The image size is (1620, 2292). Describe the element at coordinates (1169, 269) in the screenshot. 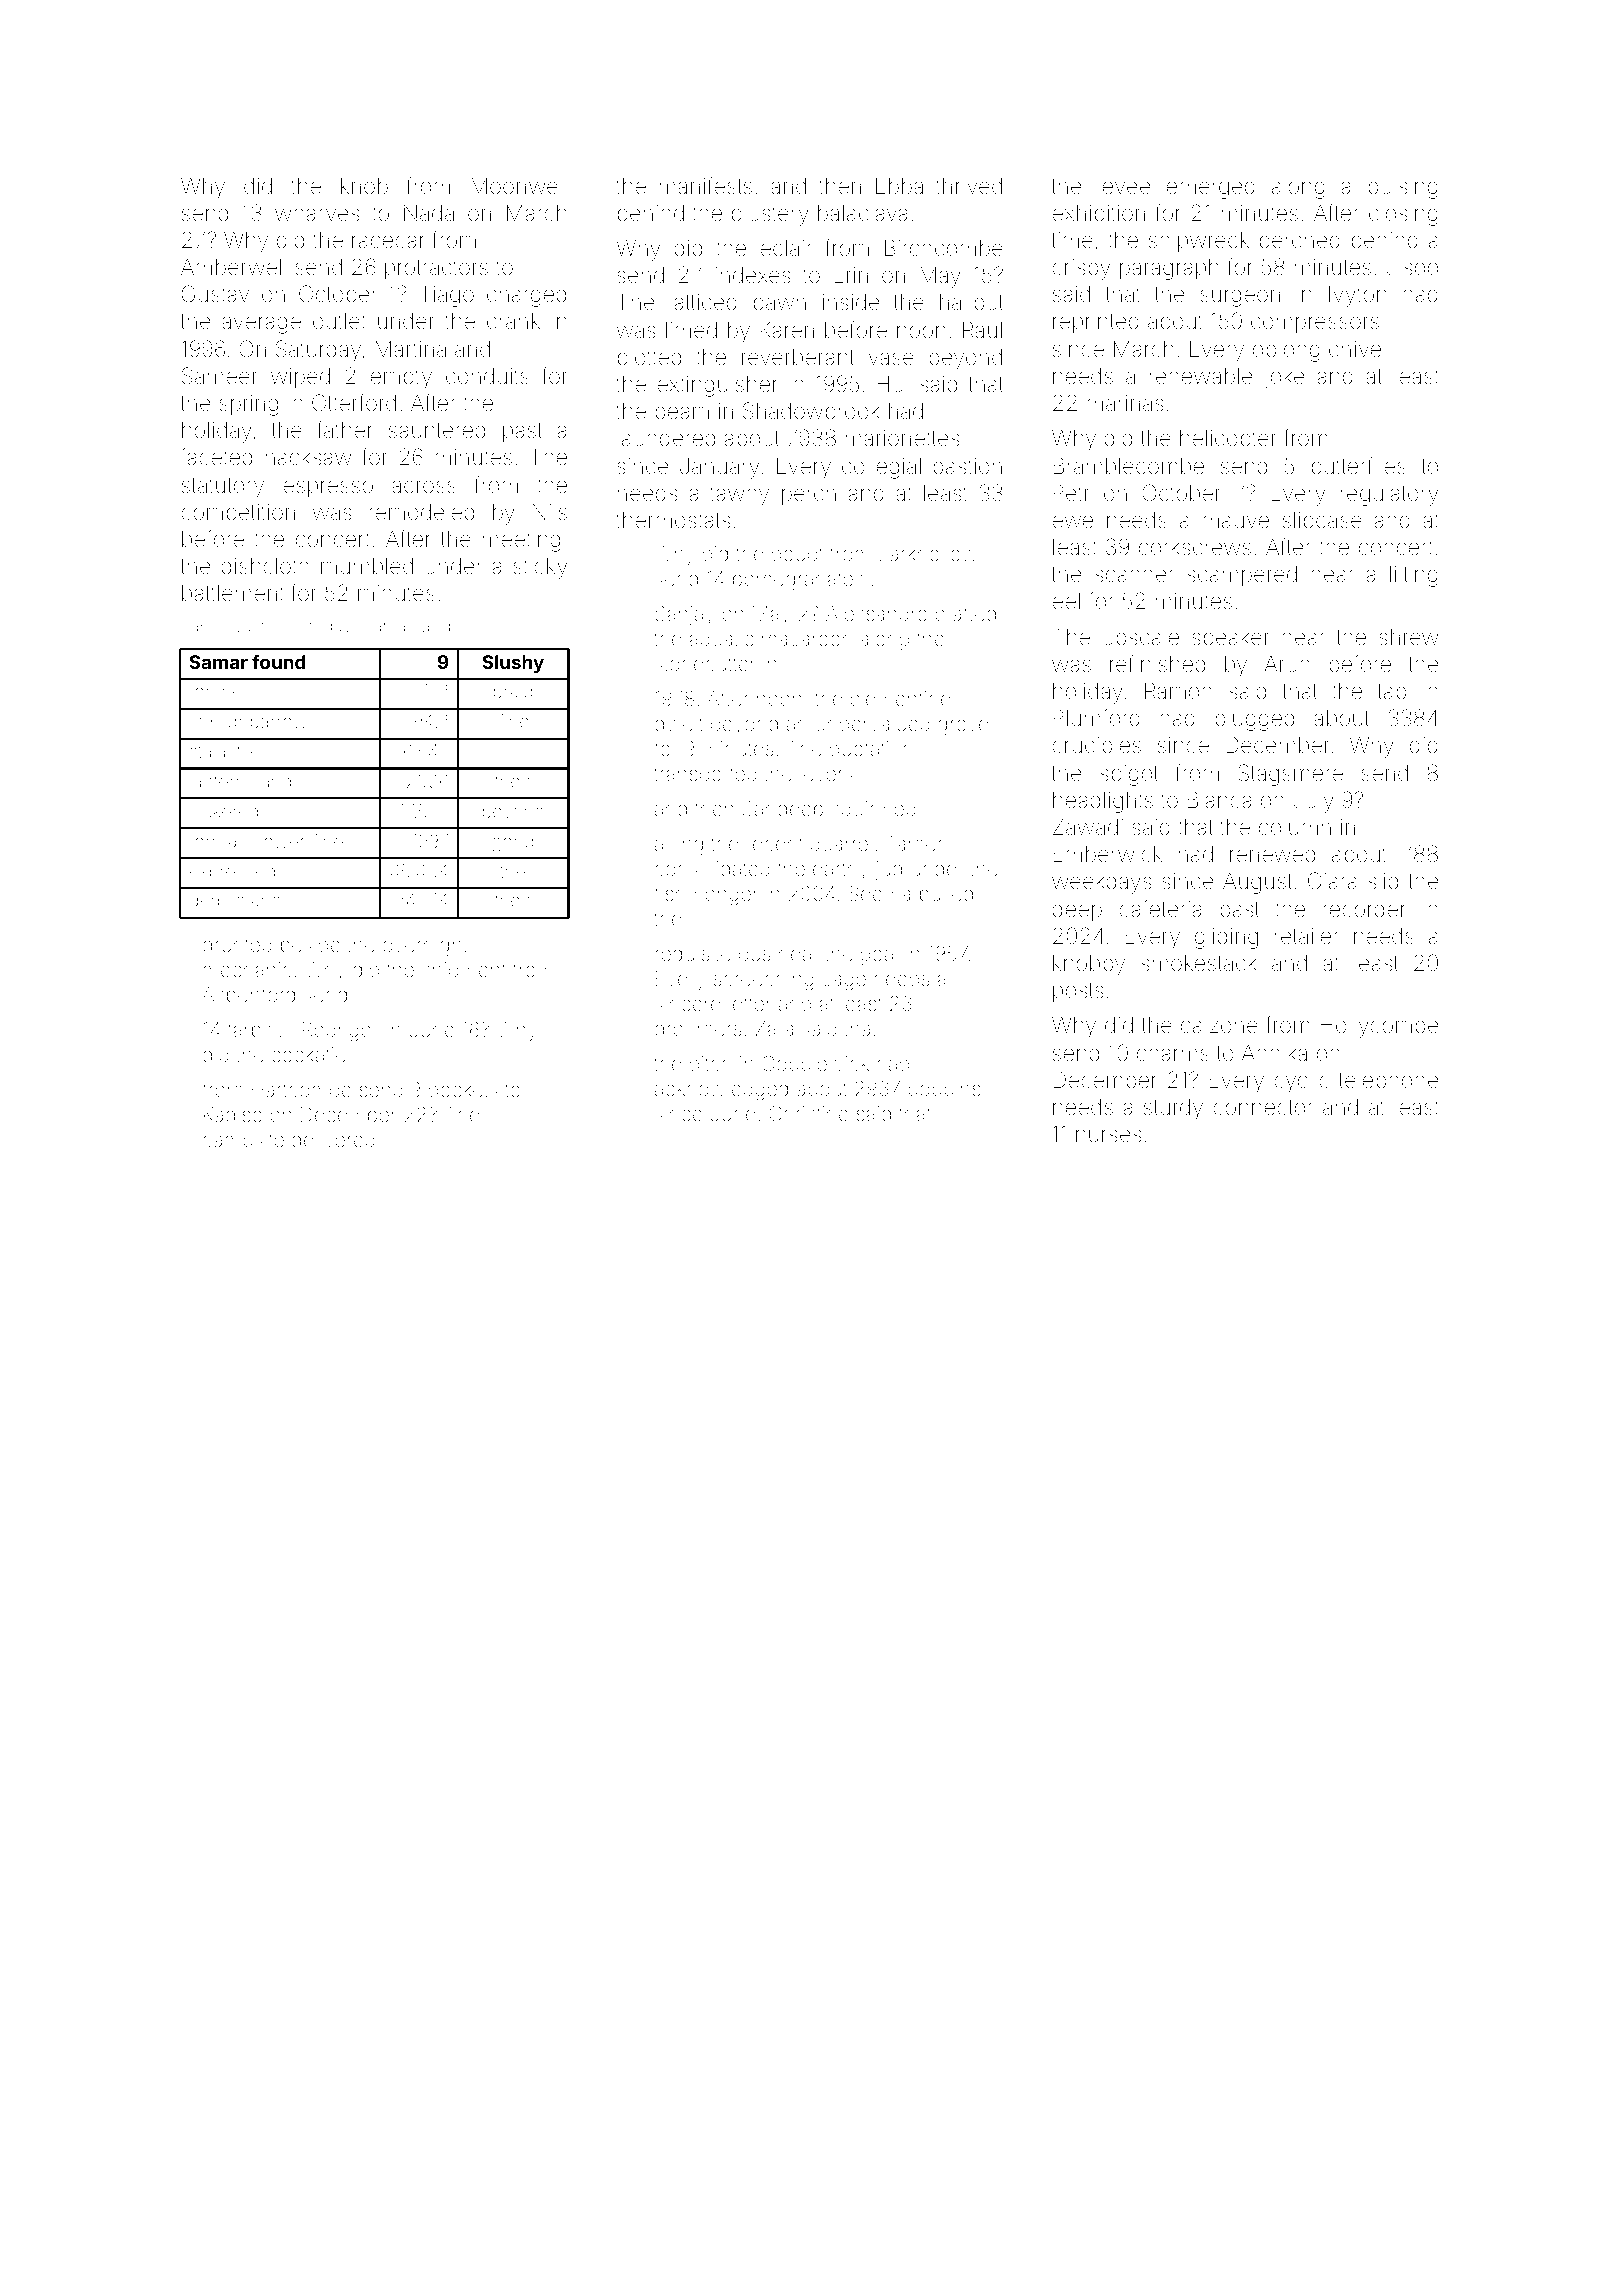

I see `paragraph` at that location.
